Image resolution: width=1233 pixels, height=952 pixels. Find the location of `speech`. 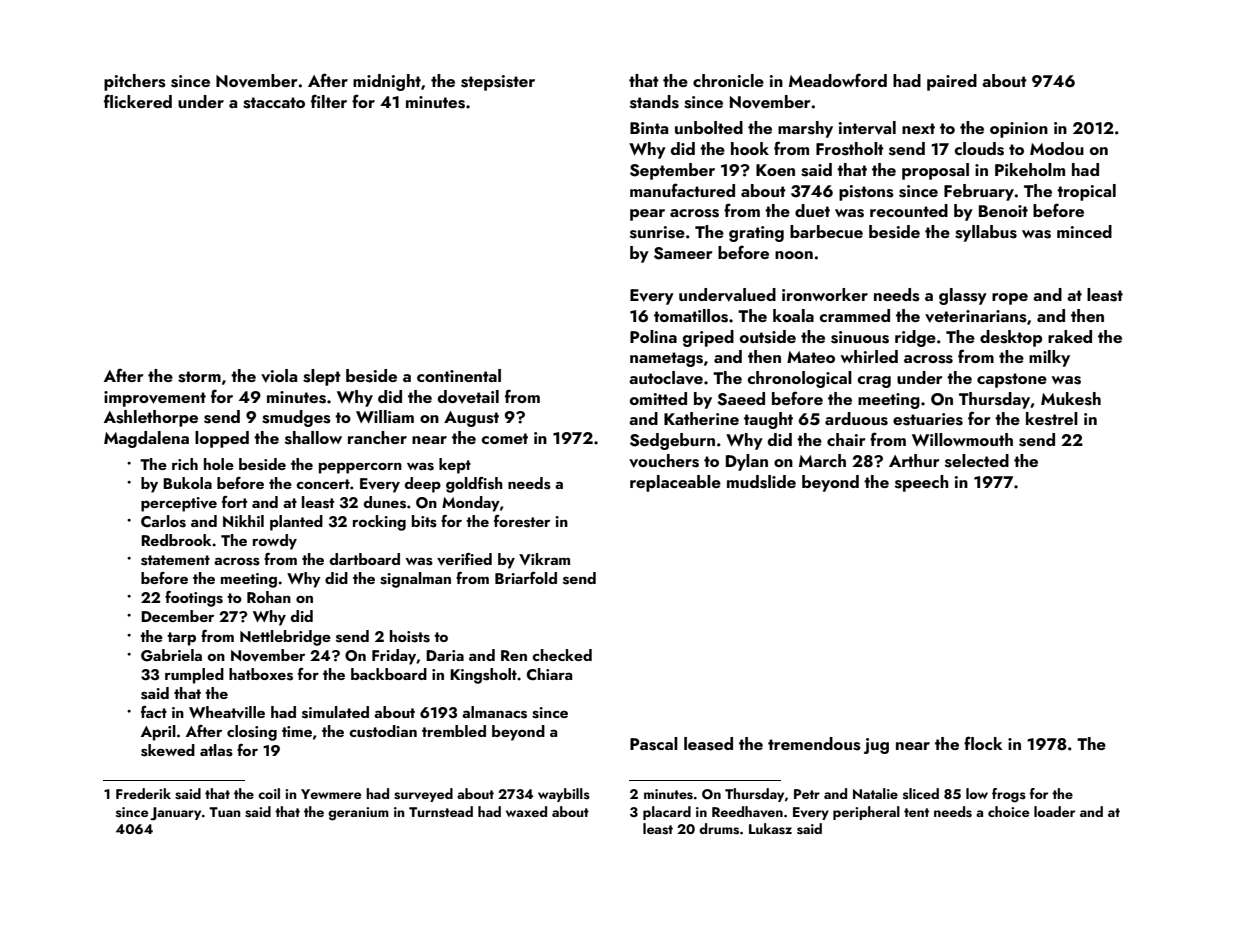

speech is located at coordinates (922, 483).
